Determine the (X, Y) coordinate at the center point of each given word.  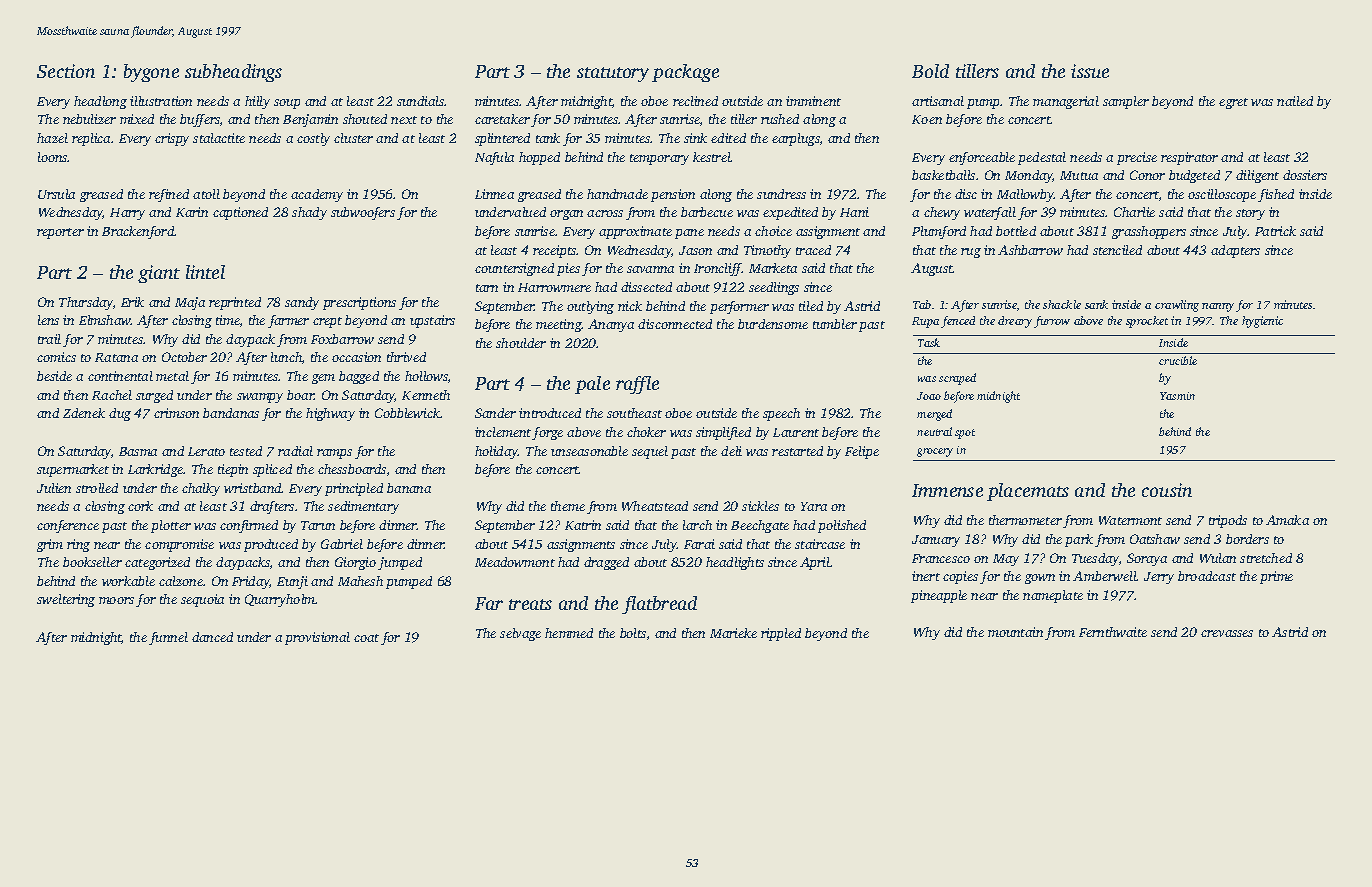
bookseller (92, 562)
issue (1090, 71)
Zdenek (84, 413)
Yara (814, 506)
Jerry (1159, 578)
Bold (930, 71)
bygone (151, 73)
